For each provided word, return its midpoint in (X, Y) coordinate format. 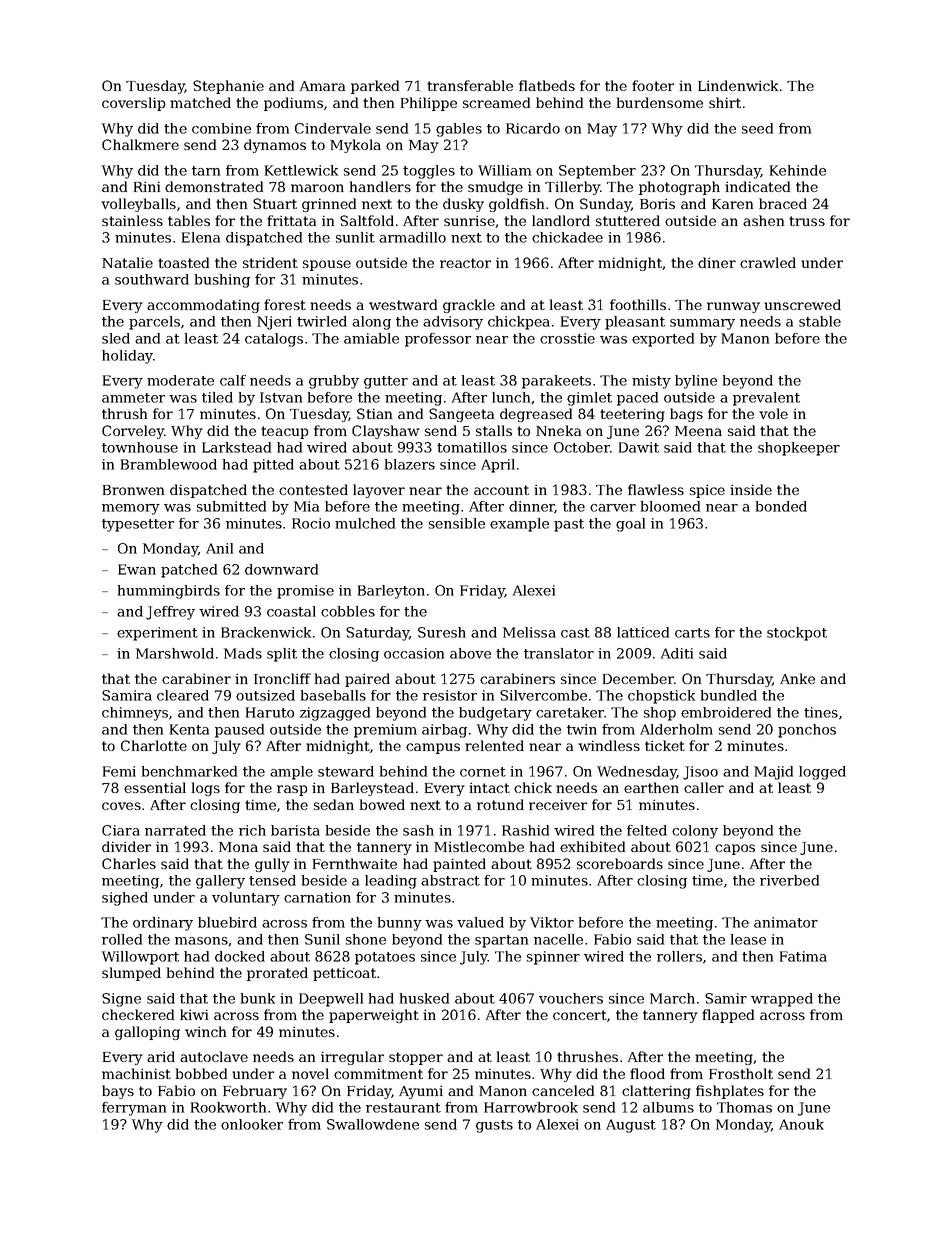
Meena (698, 431)
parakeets (556, 382)
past (569, 525)
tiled (217, 397)
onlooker (252, 1124)
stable (820, 321)
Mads (243, 653)
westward (403, 304)
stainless (132, 220)
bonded (781, 506)
